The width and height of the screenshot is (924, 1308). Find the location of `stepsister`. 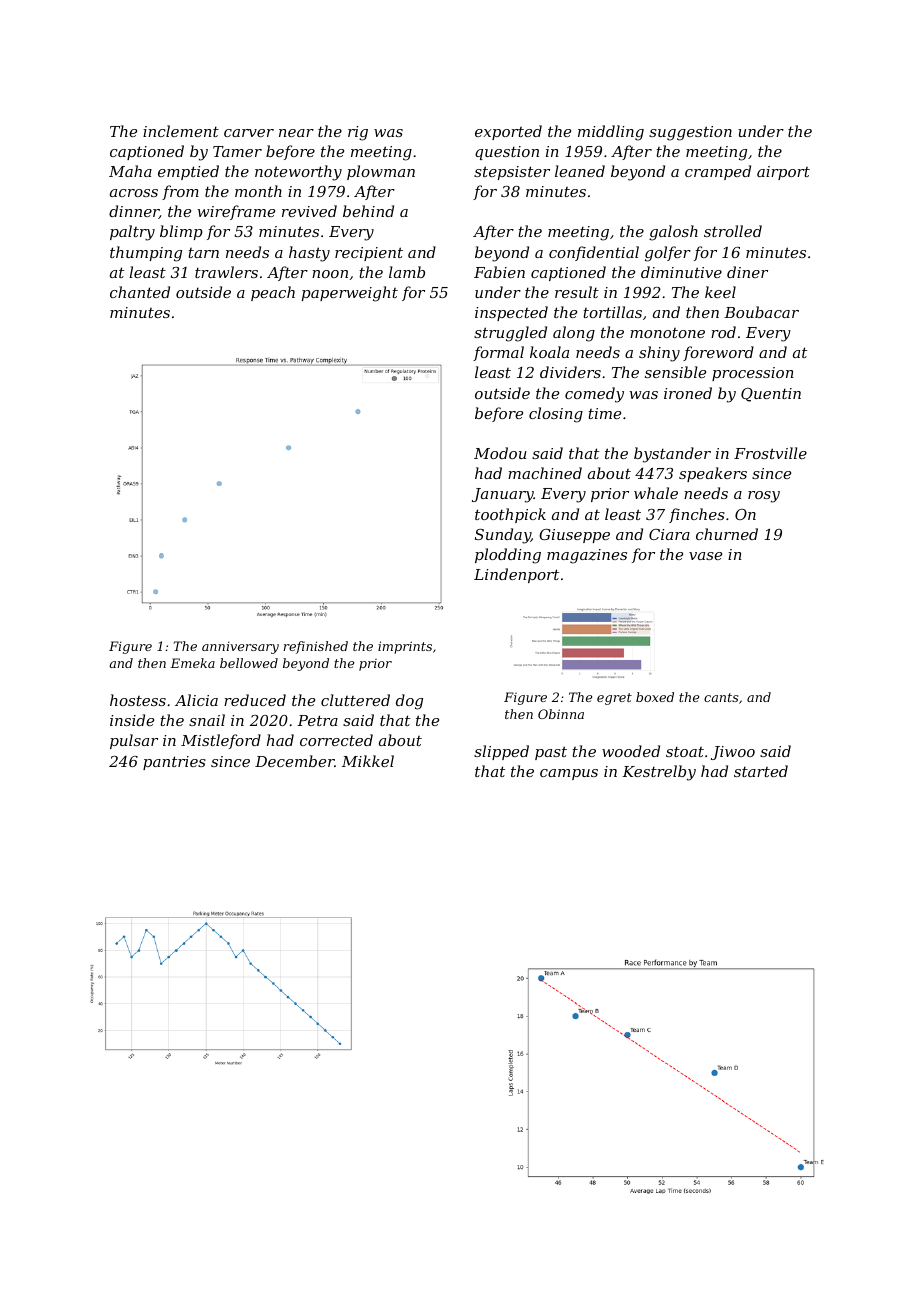

stepsister is located at coordinates (512, 173).
